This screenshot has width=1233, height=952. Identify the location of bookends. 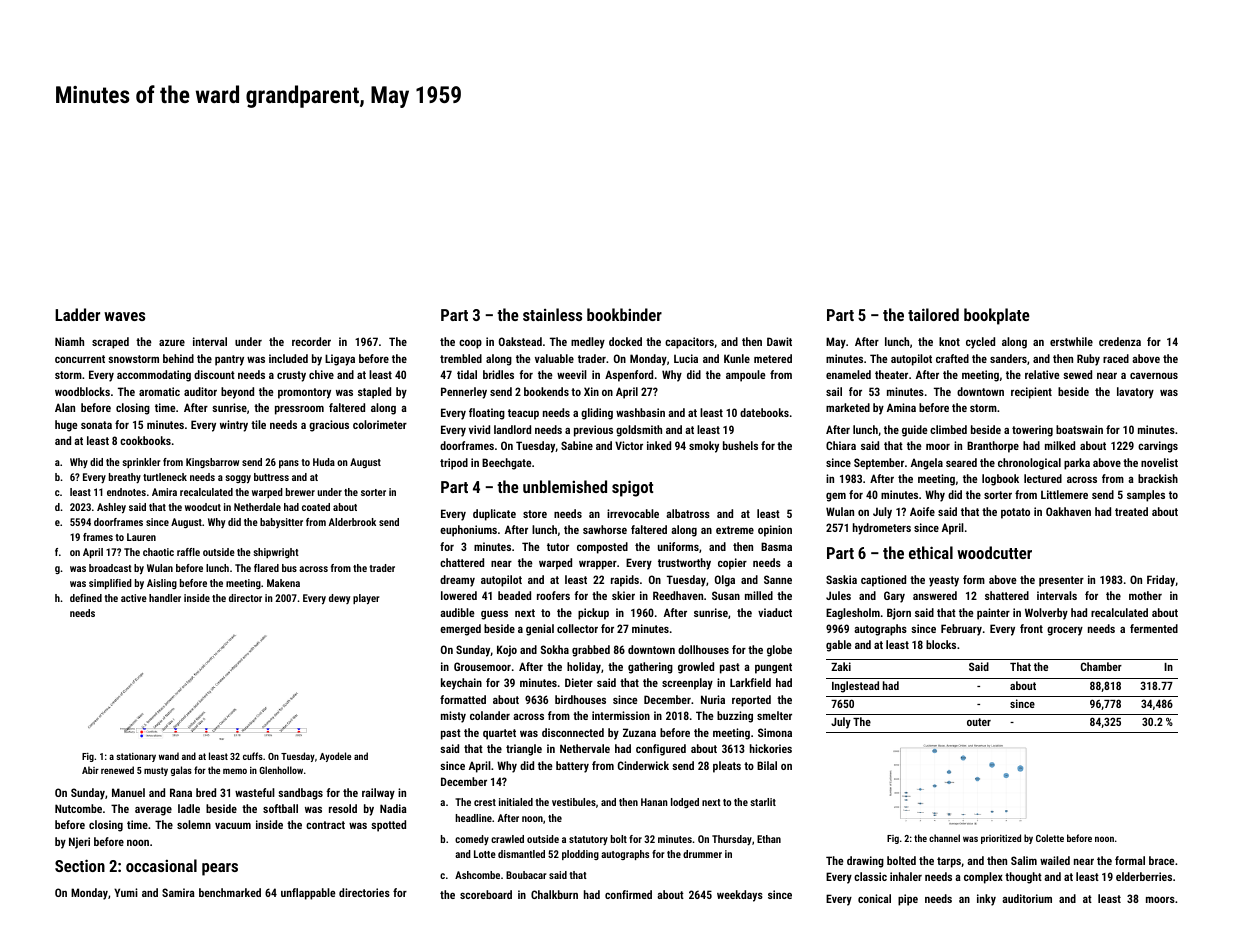
(546, 391).
